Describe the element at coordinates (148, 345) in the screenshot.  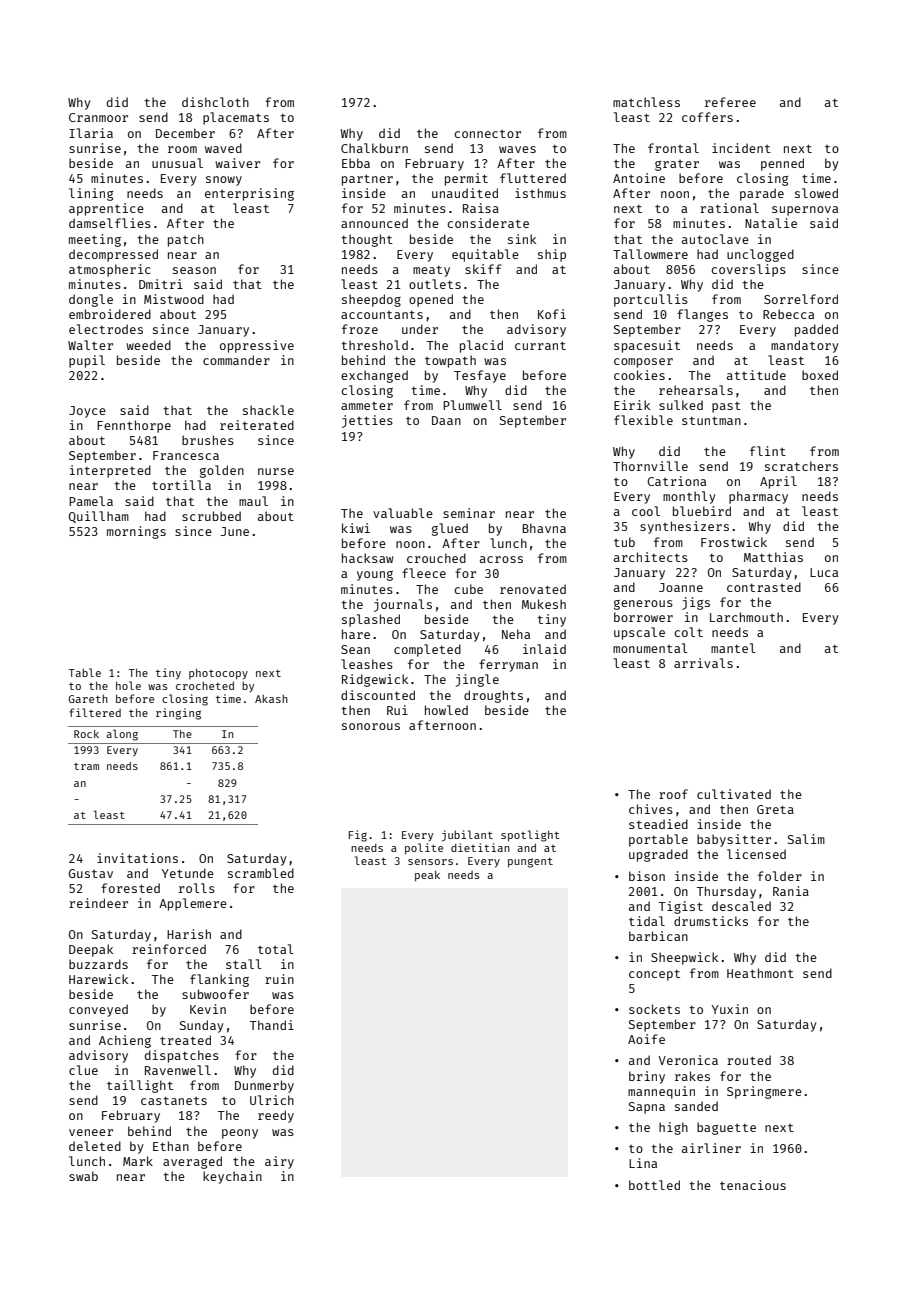
I see `weeded` at that location.
